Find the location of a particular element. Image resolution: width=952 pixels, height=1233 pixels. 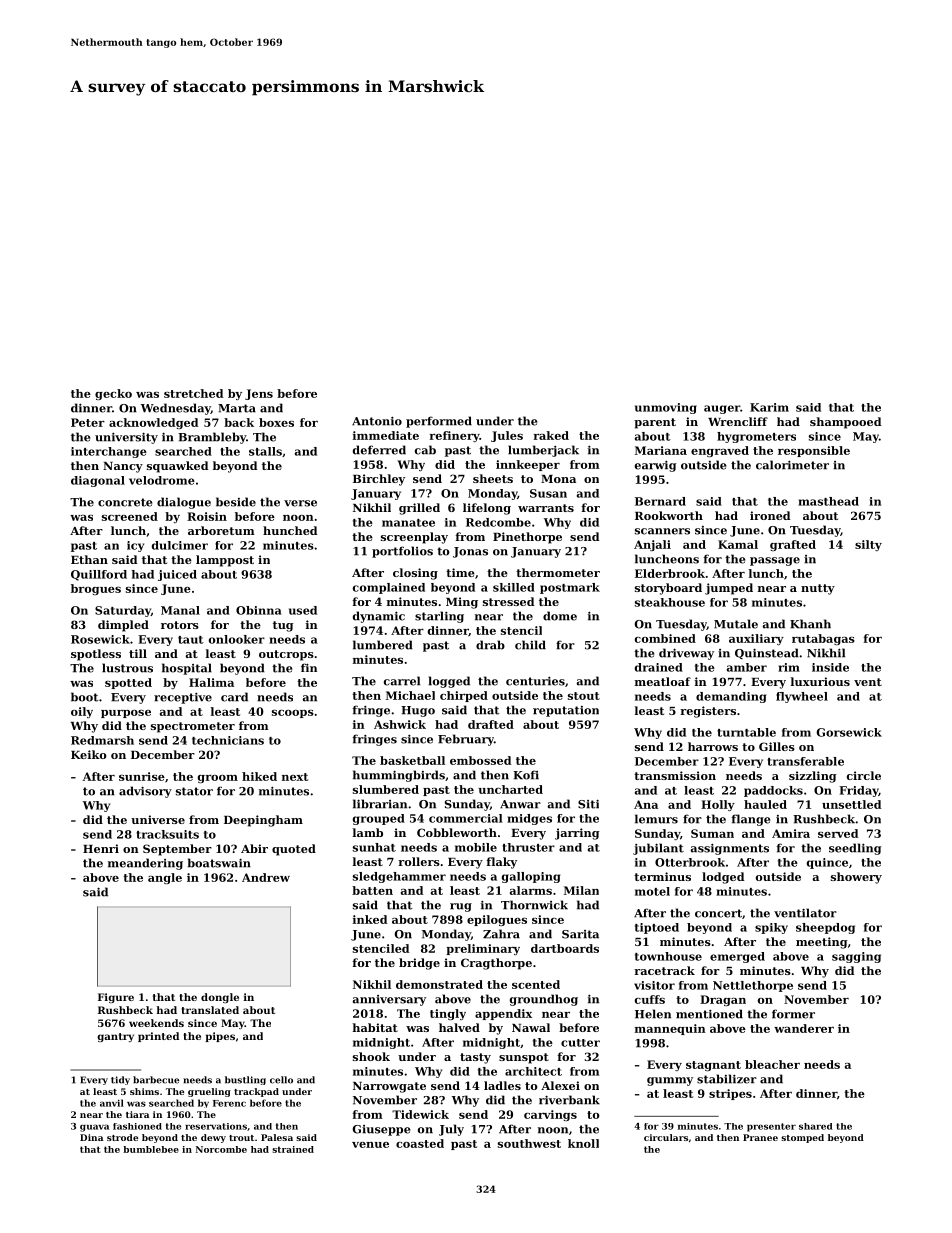

stretched is located at coordinates (194, 393).
